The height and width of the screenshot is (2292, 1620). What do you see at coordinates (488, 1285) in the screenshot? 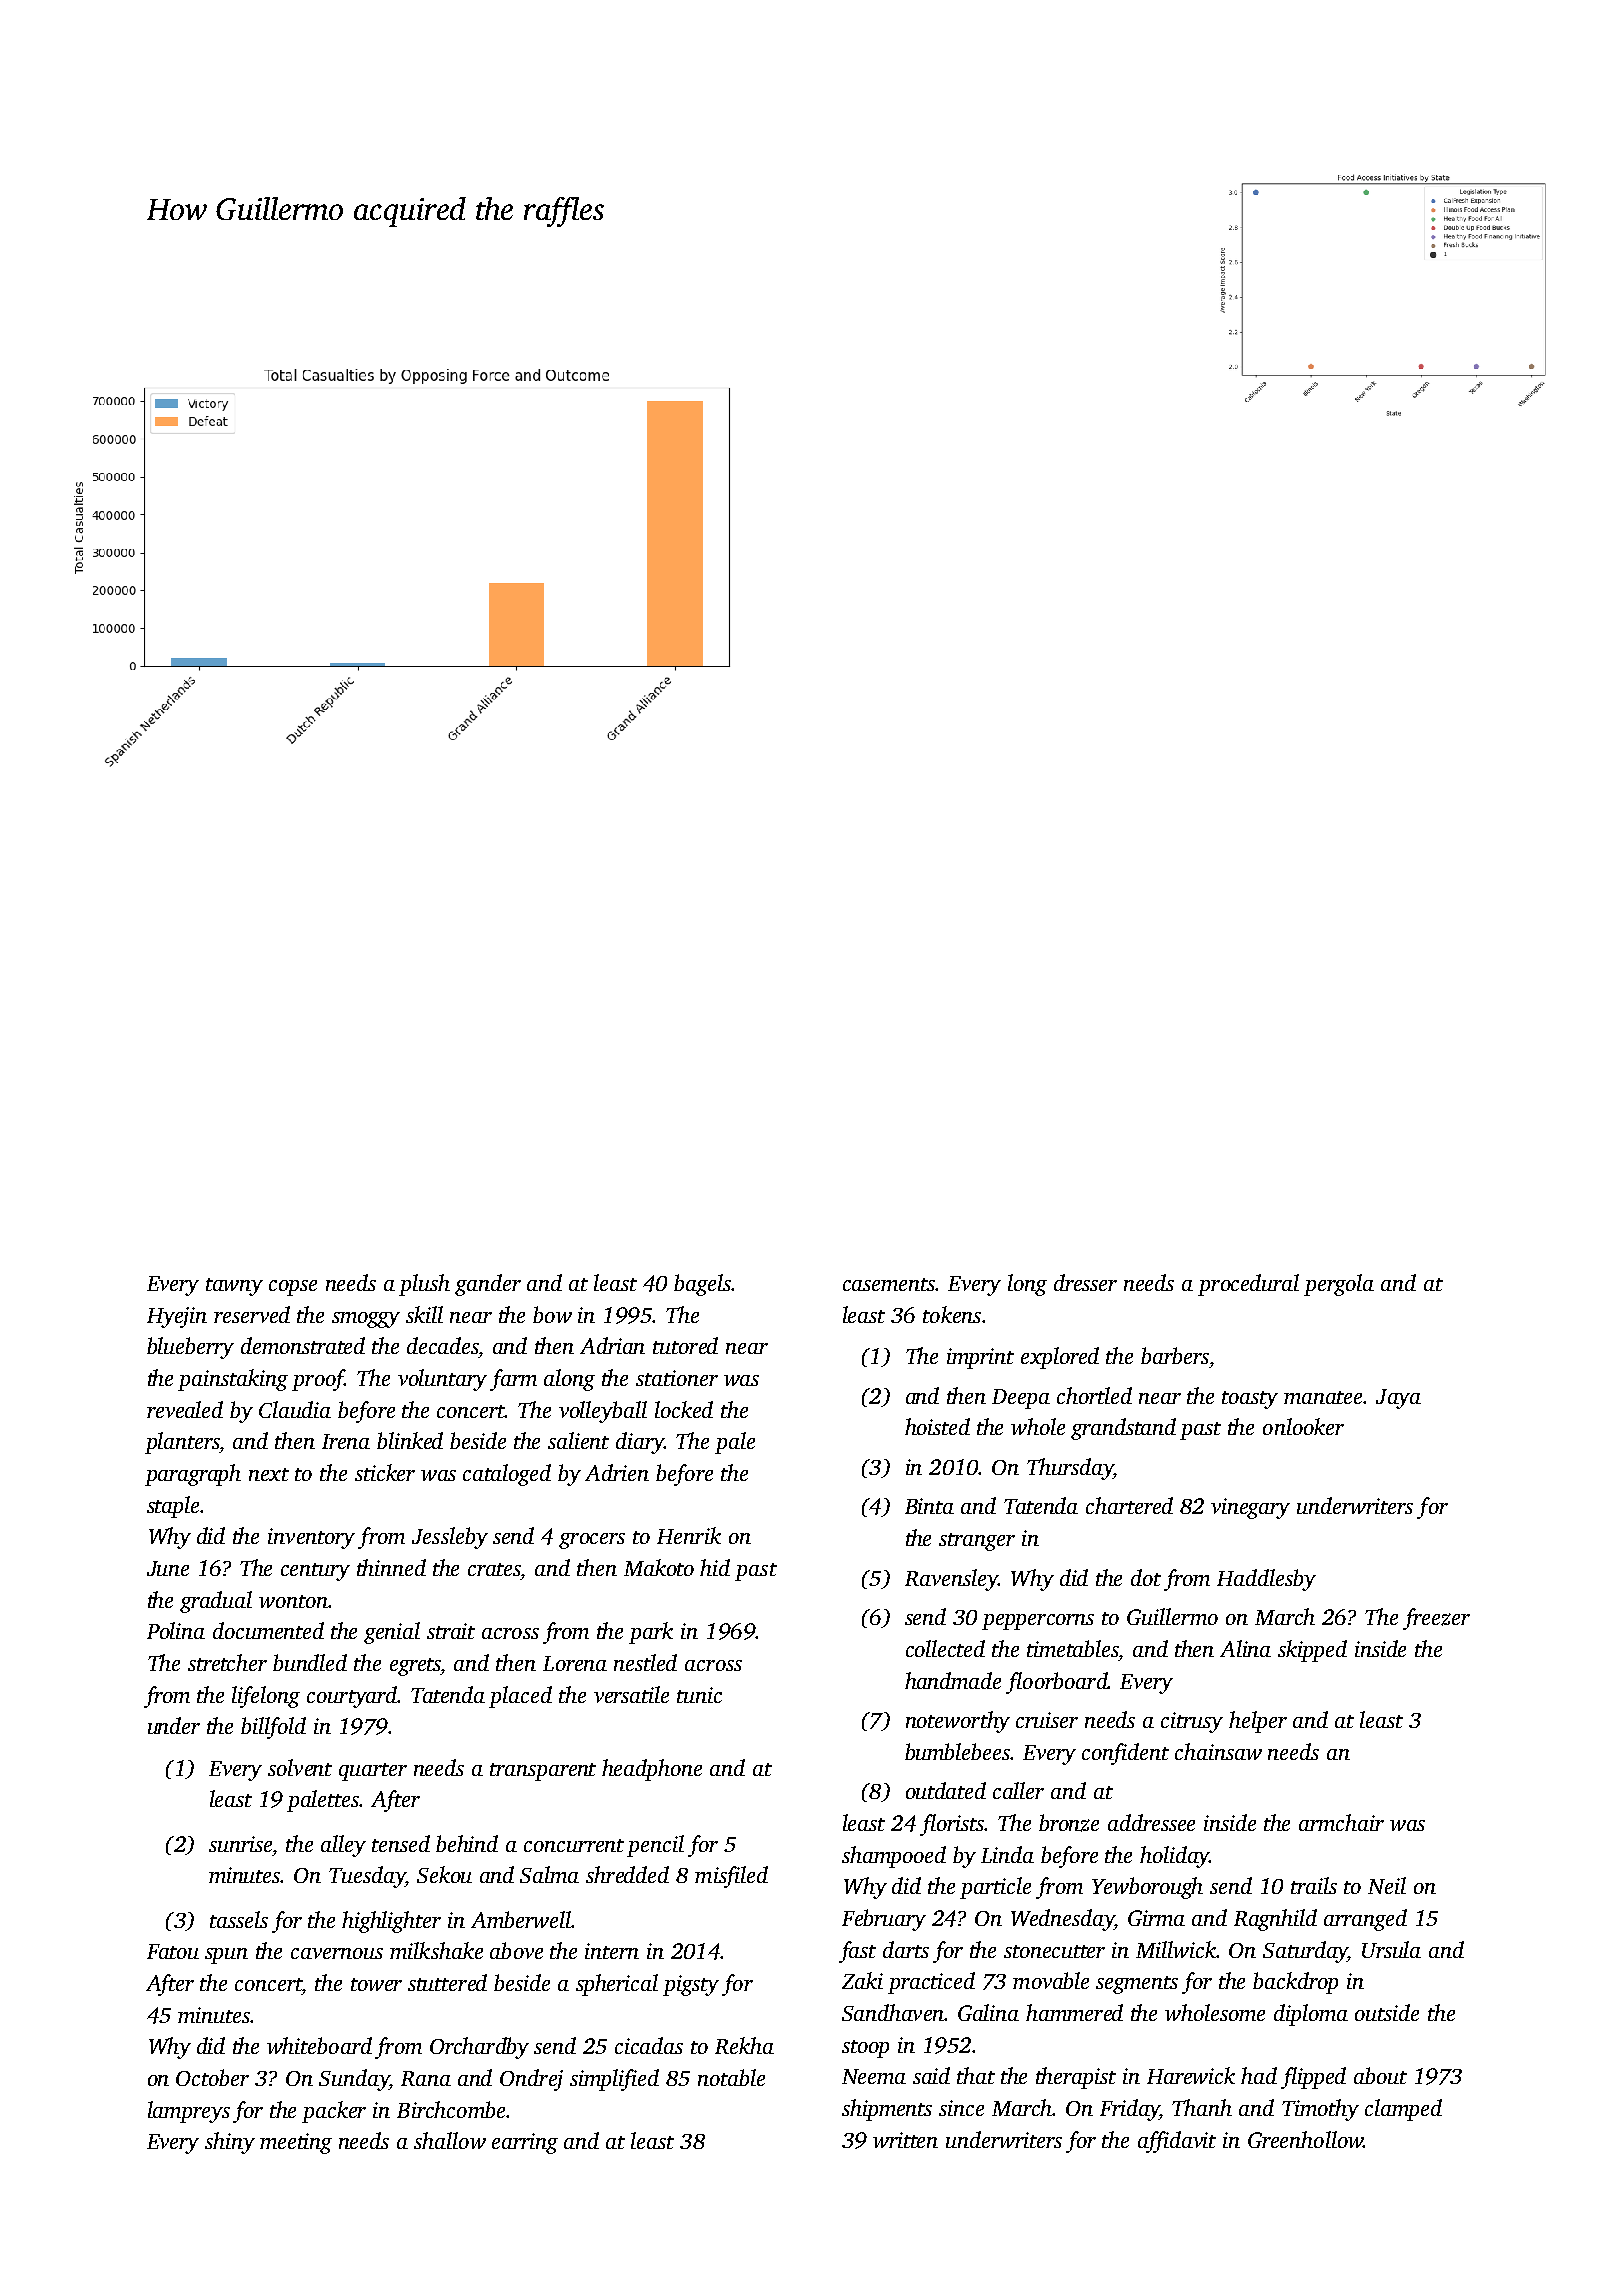
I see `gander` at bounding box center [488, 1285].
